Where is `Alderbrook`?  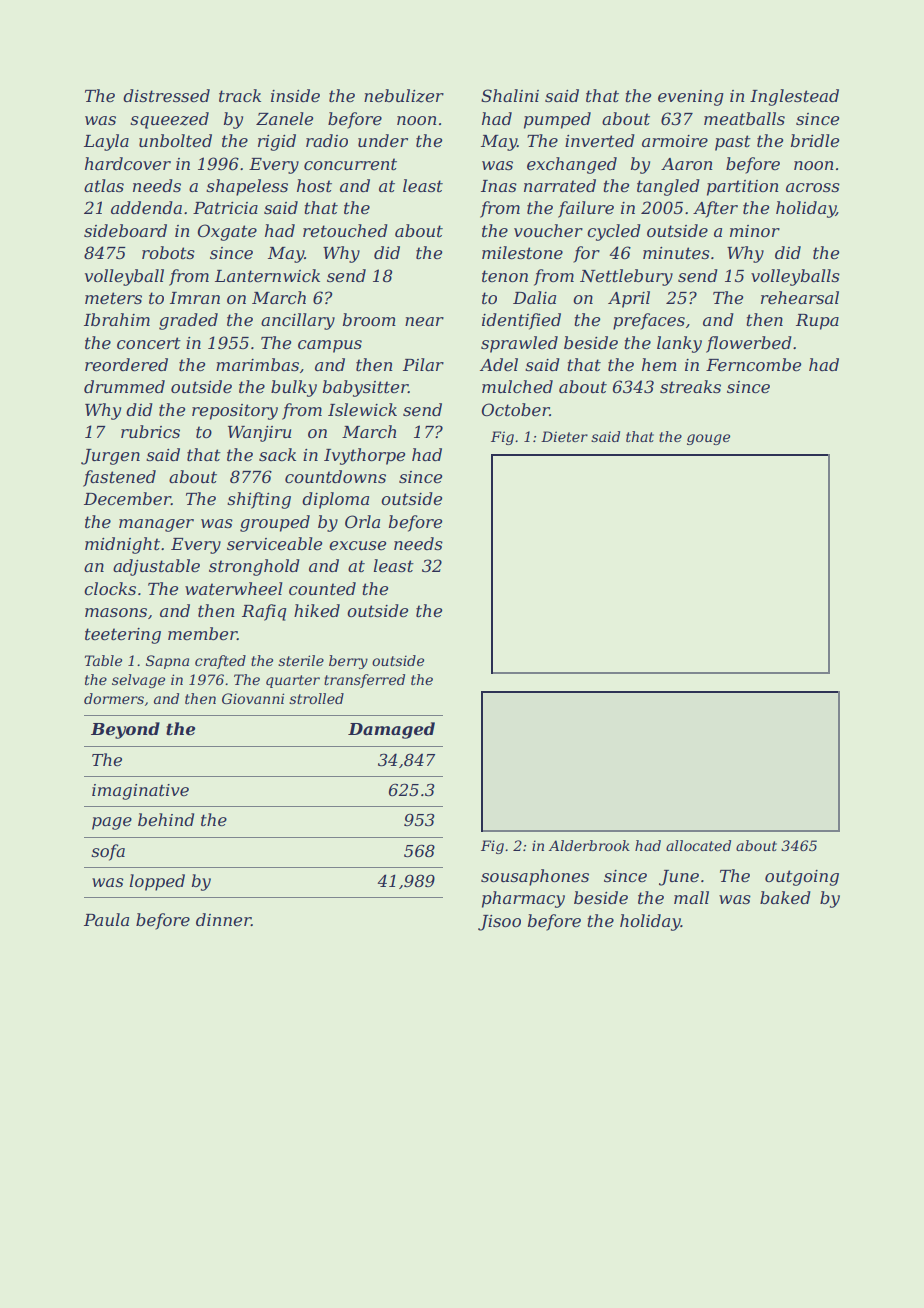 Alderbrook is located at coordinates (589, 845).
